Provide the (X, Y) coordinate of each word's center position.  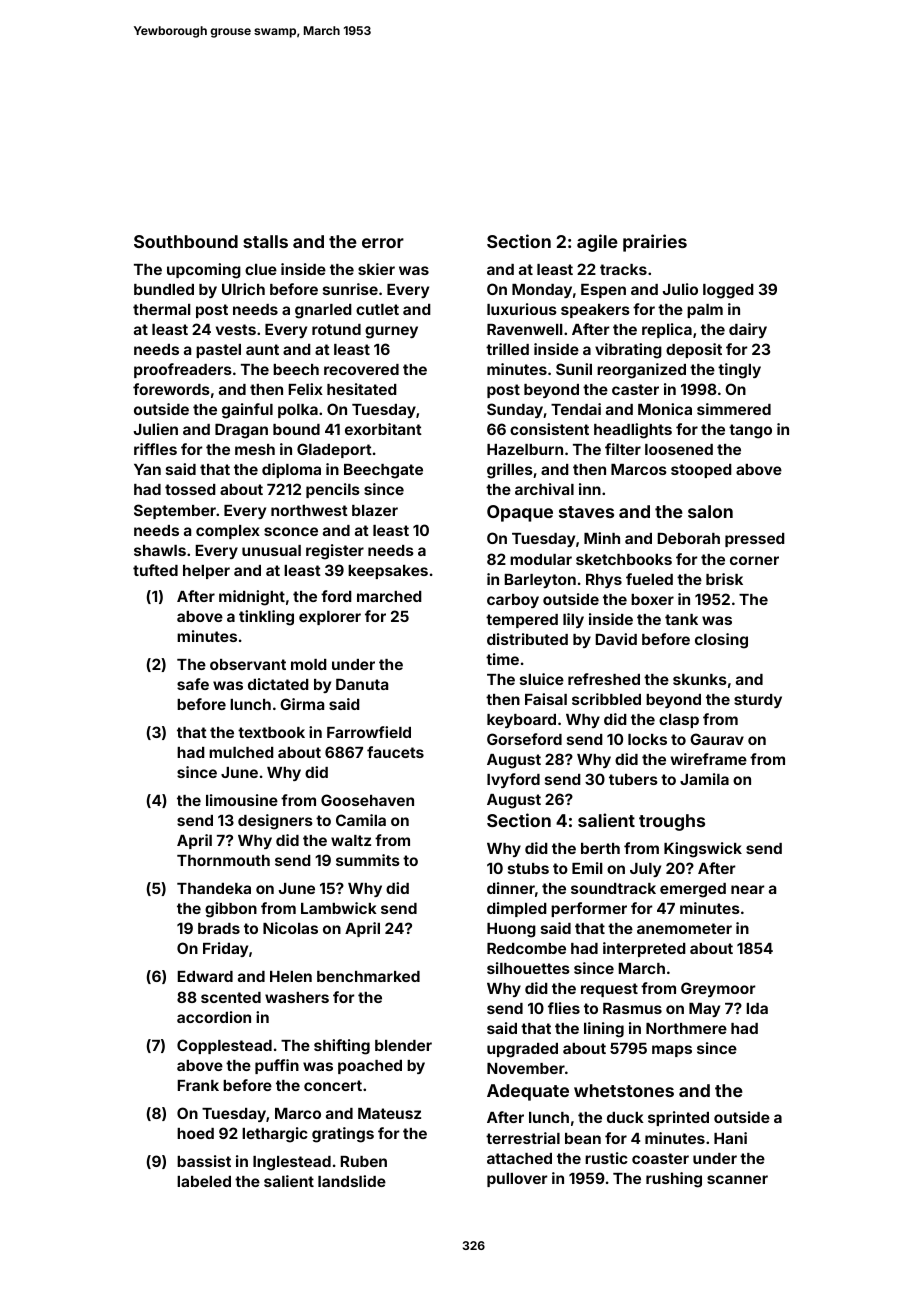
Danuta (362, 684)
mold (309, 664)
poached (370, 1067)
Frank (198, 1085)
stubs (528, 868)
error (383, 243)
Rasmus (632, 1008)
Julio (680, 289)
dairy (748, 330)
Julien (156, 429)
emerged (693, 890)
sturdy (758, 701)
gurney (391, 332)
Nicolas (290, 928)
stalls (265, 241)
